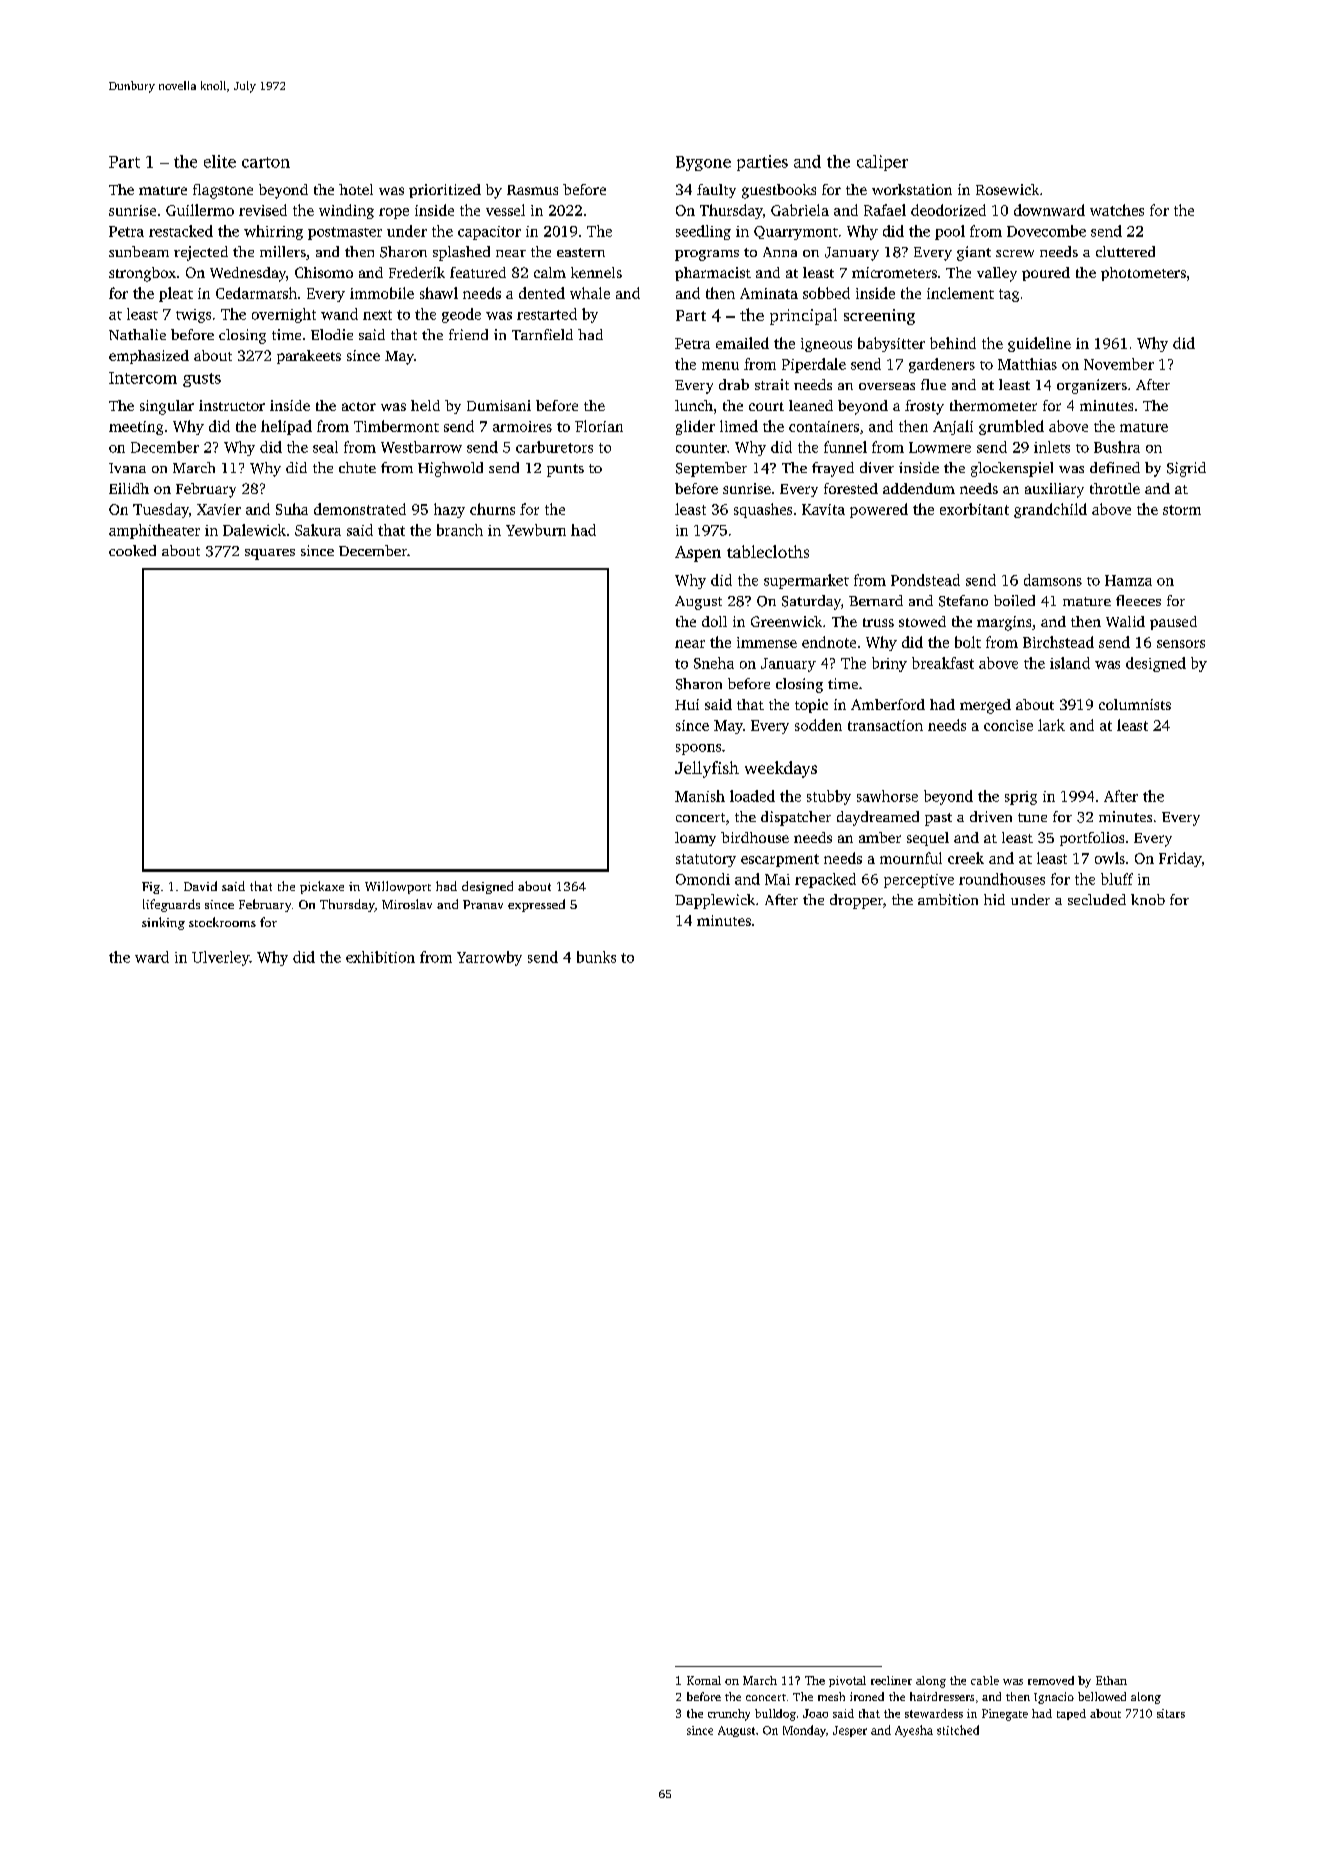 This page has width=1317, height=1862. What do you see at coordinates (1111, 1680) in the page?
I see `Ethan` at bounding box center [1111, 1680].
